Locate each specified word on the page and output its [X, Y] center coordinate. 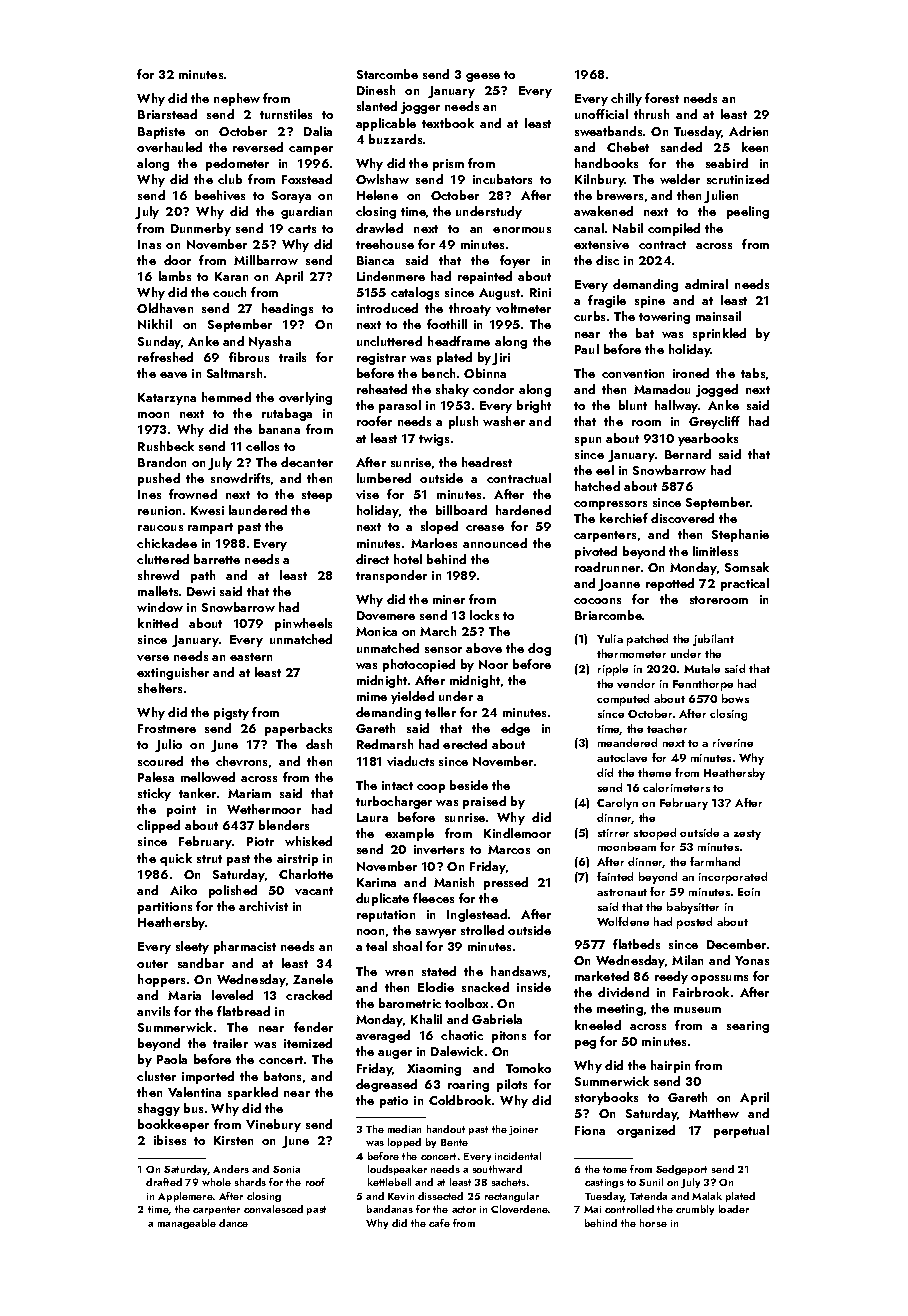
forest [662, 98]
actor [464, 1209]
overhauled [169, 147]
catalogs [415, 293]
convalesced [273, 1209]
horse [653, 1223]
